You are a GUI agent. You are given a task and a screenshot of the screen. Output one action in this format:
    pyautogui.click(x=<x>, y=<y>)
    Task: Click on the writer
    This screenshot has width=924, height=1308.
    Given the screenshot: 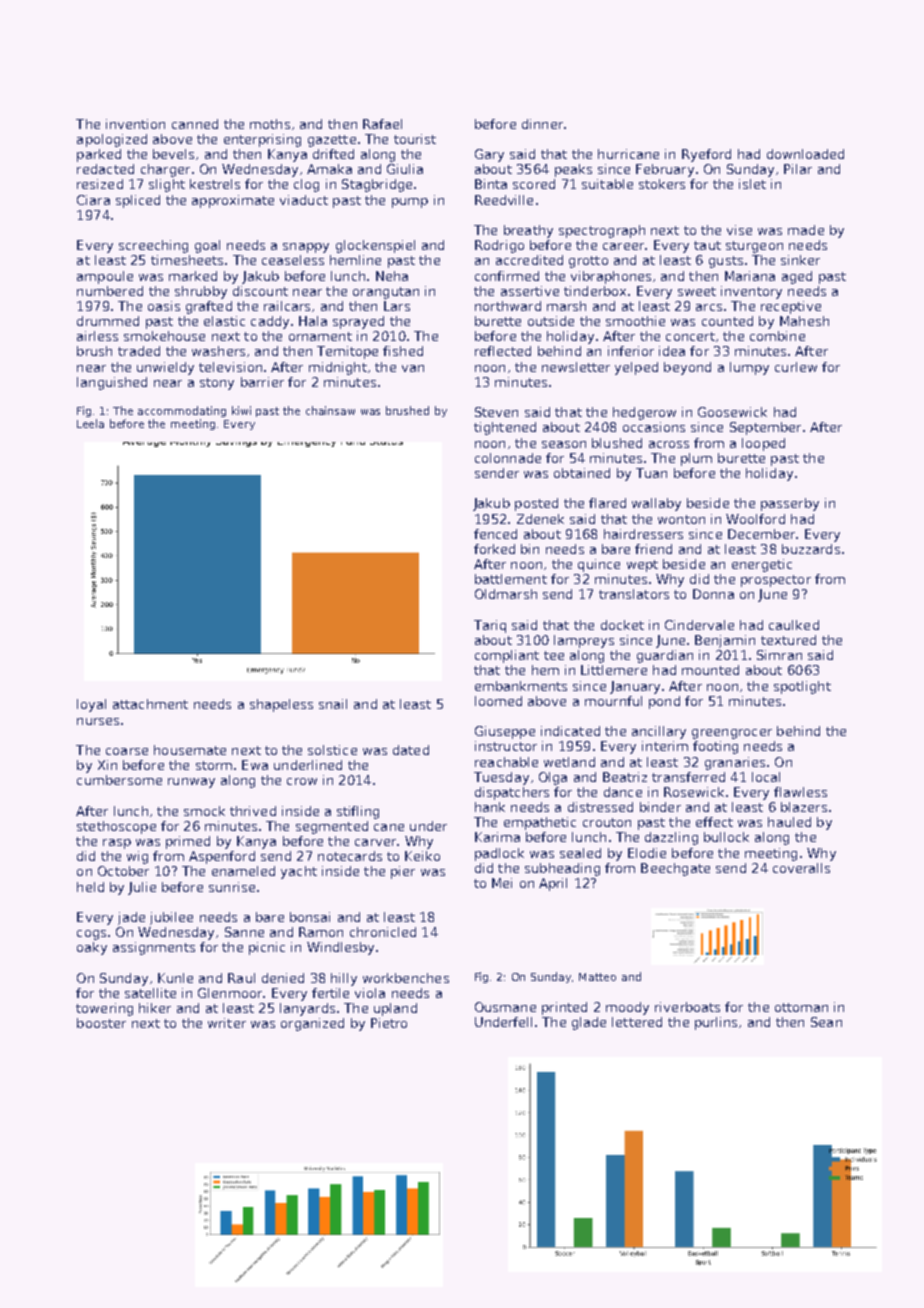 What is the action you would take?
    pyautogui.click(x=227, y=1023)
